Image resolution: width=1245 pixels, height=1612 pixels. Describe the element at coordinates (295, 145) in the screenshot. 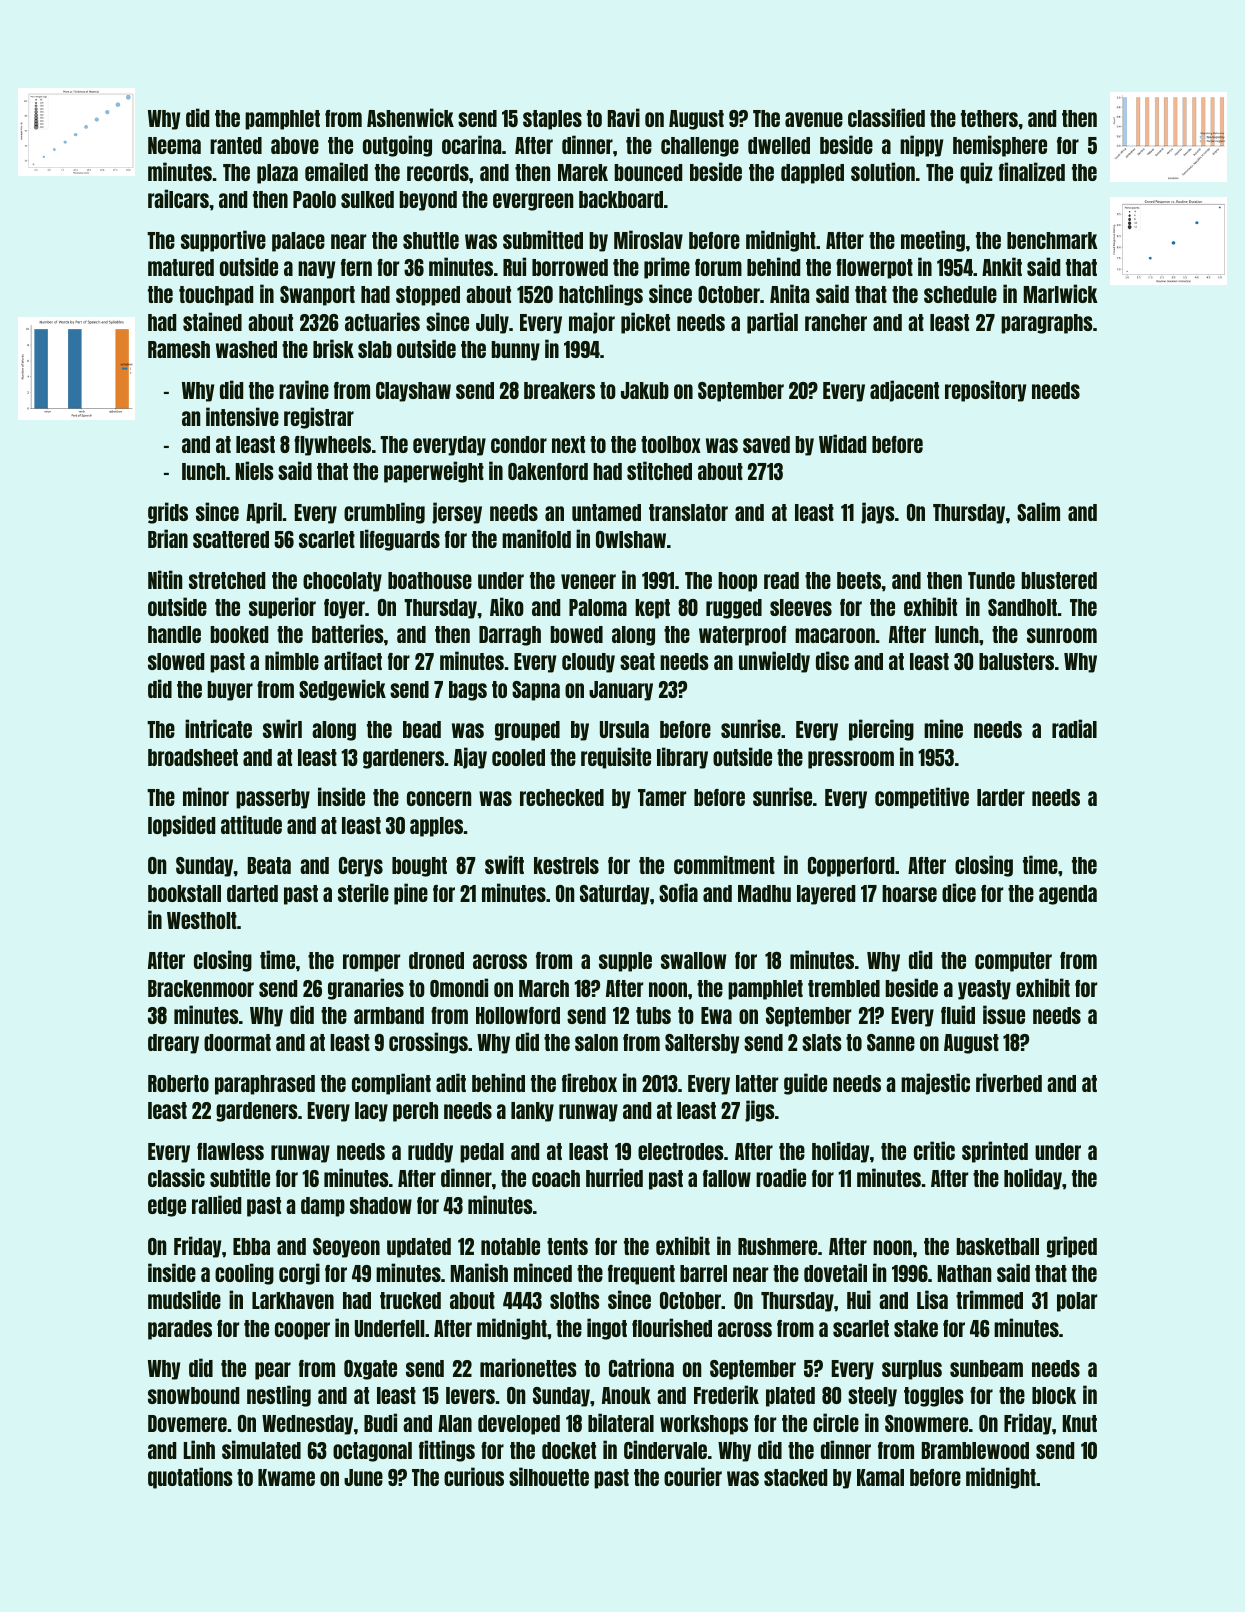

I see `above` at that location.
